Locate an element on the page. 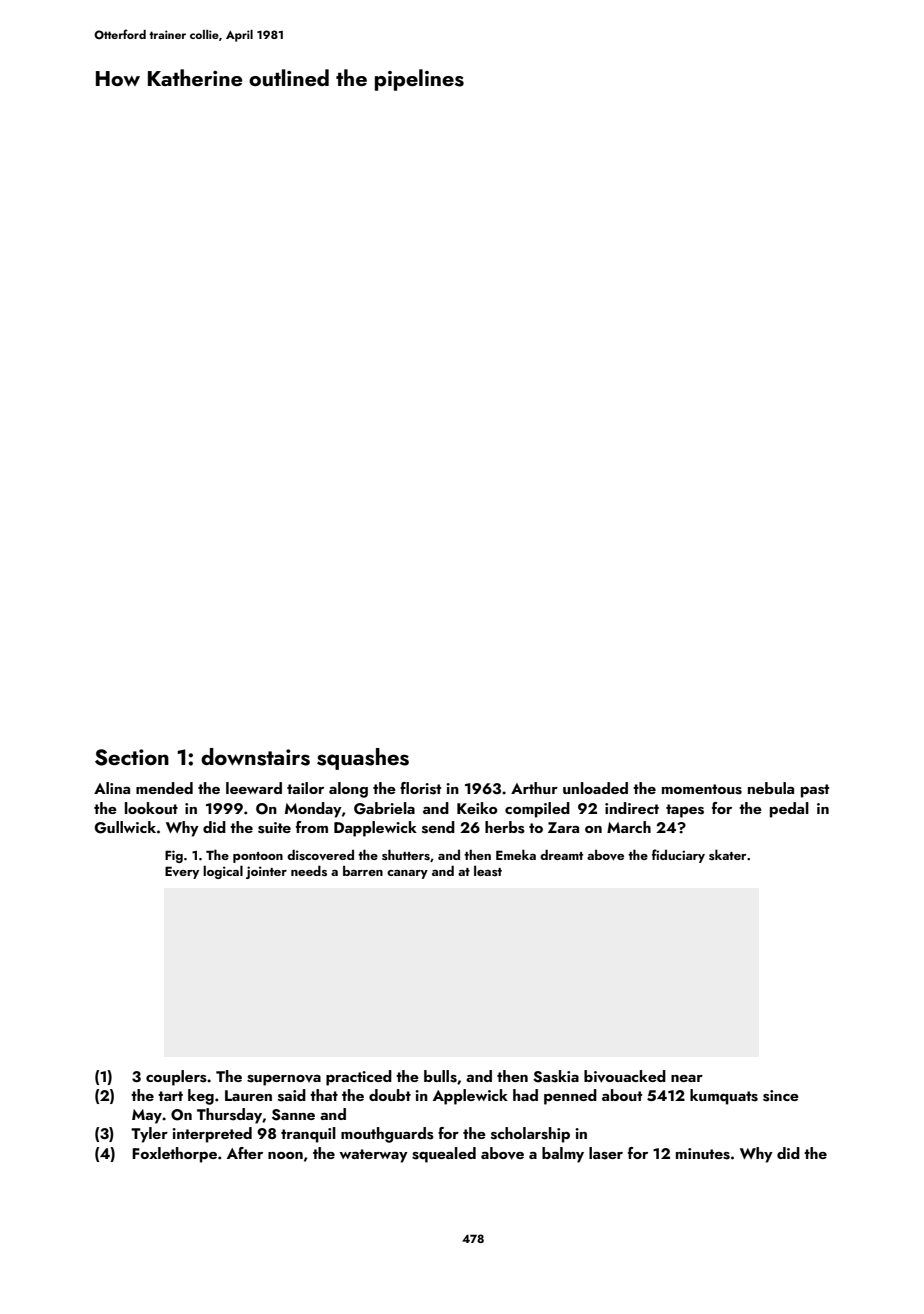  shutters is located at coordinates (406, 854).
